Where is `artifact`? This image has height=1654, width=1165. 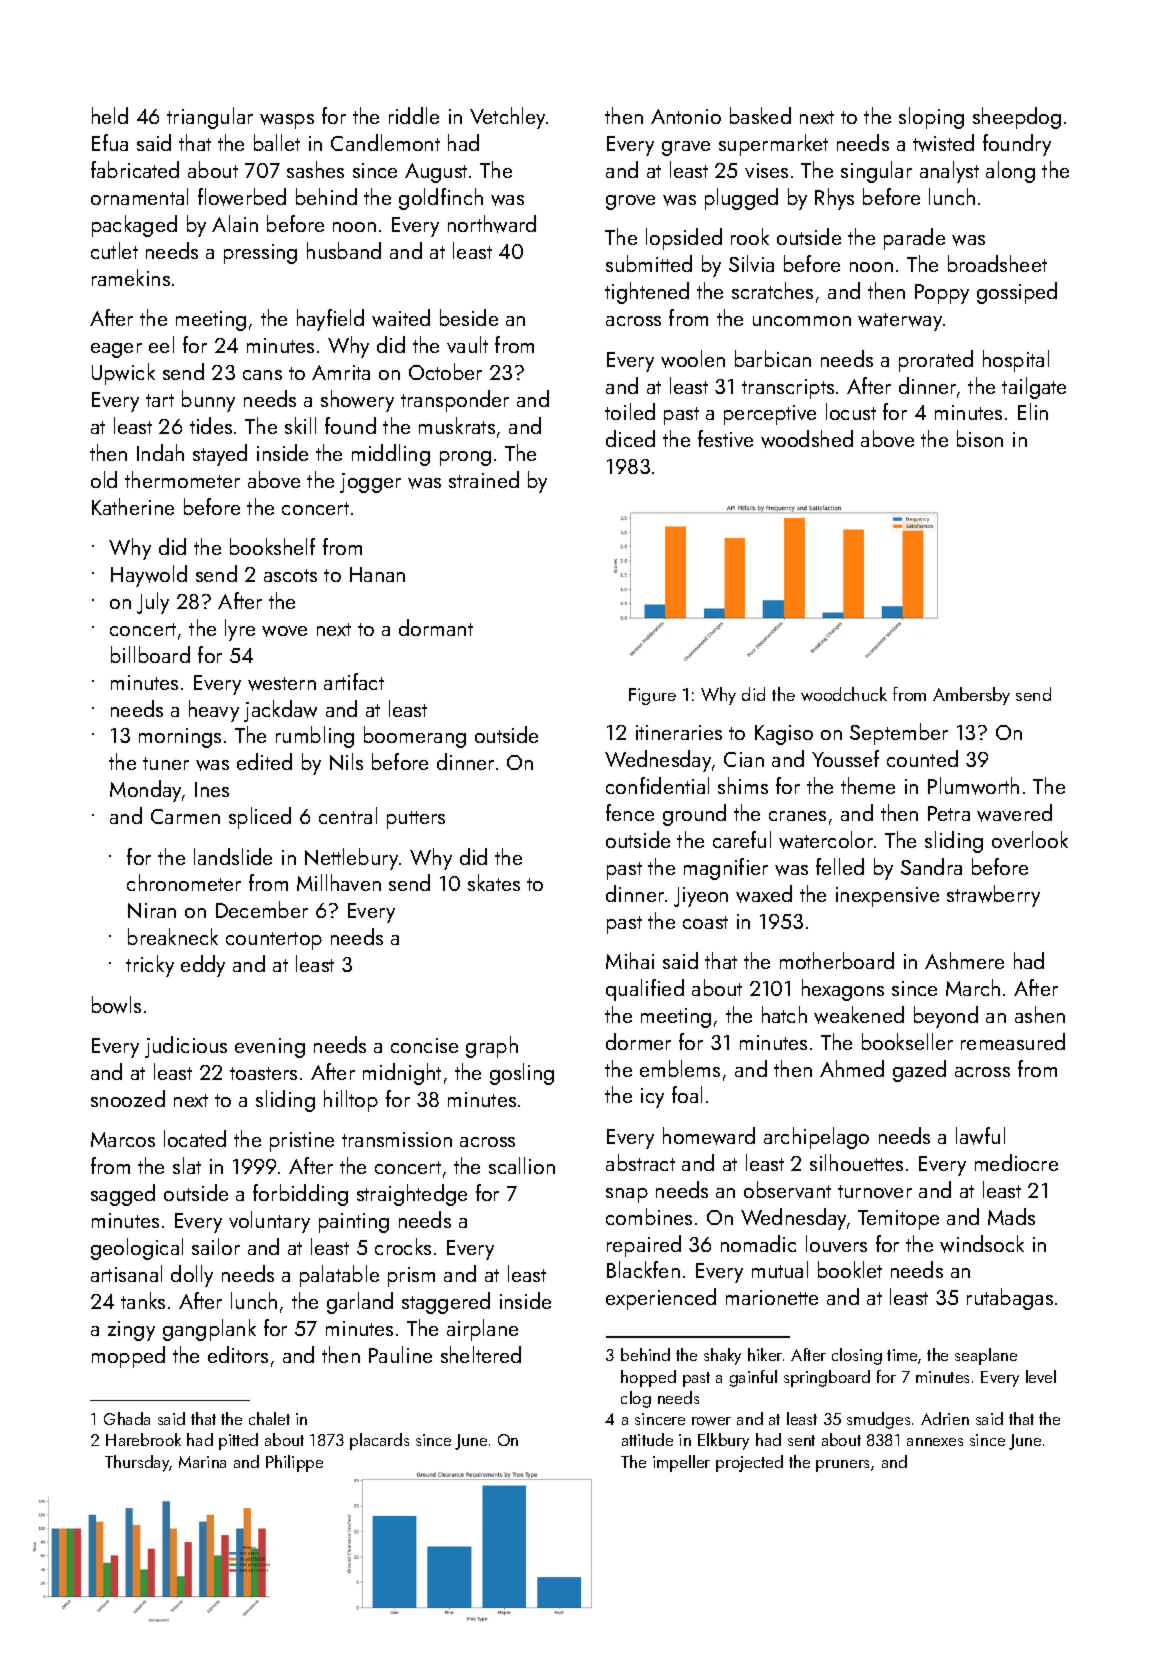
artifact is located at coordinates (354, 681).
